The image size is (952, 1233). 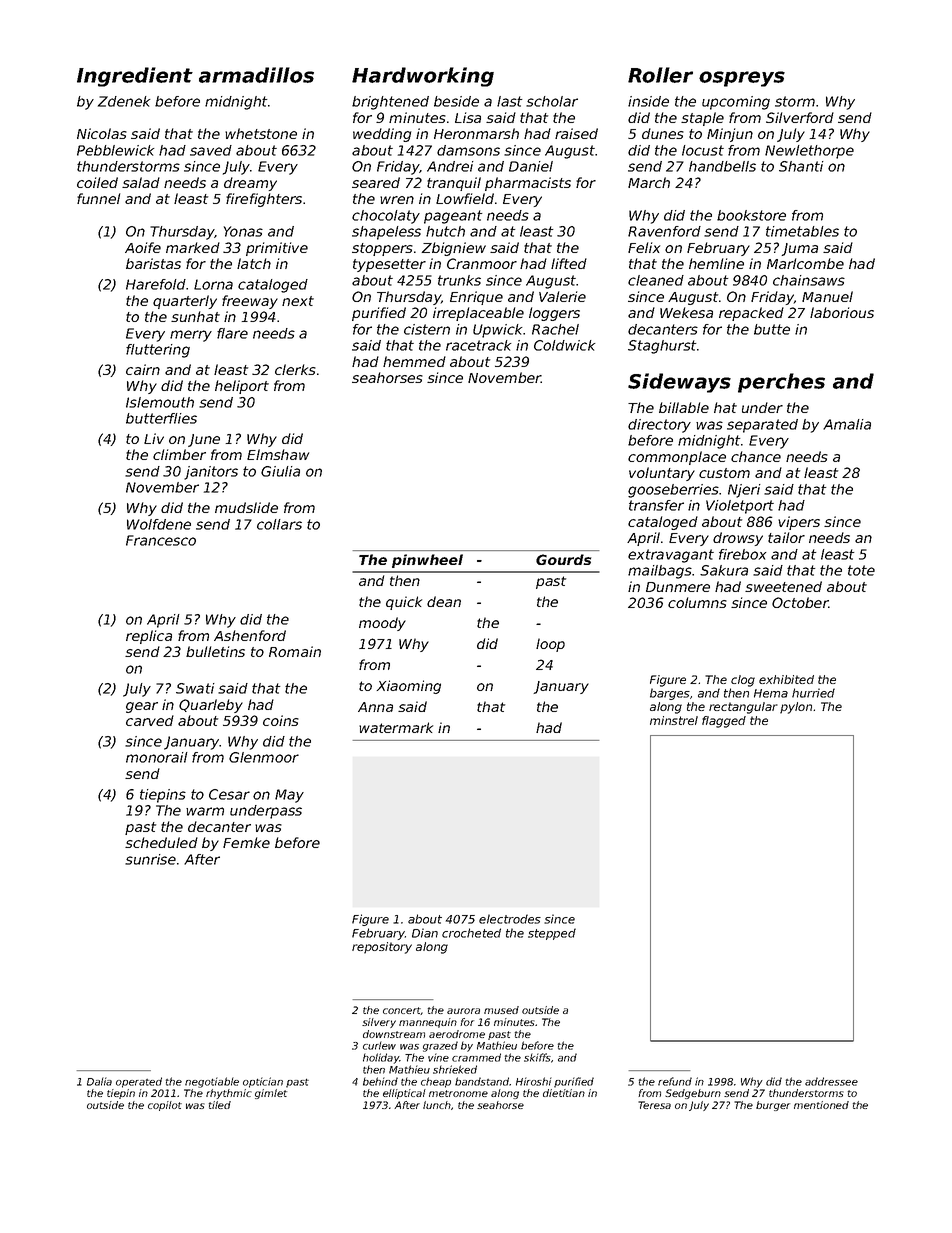 What do you see at coordinates (423, 77) in the page?
I see `Hardworking` at bounding box center [423, 77].
